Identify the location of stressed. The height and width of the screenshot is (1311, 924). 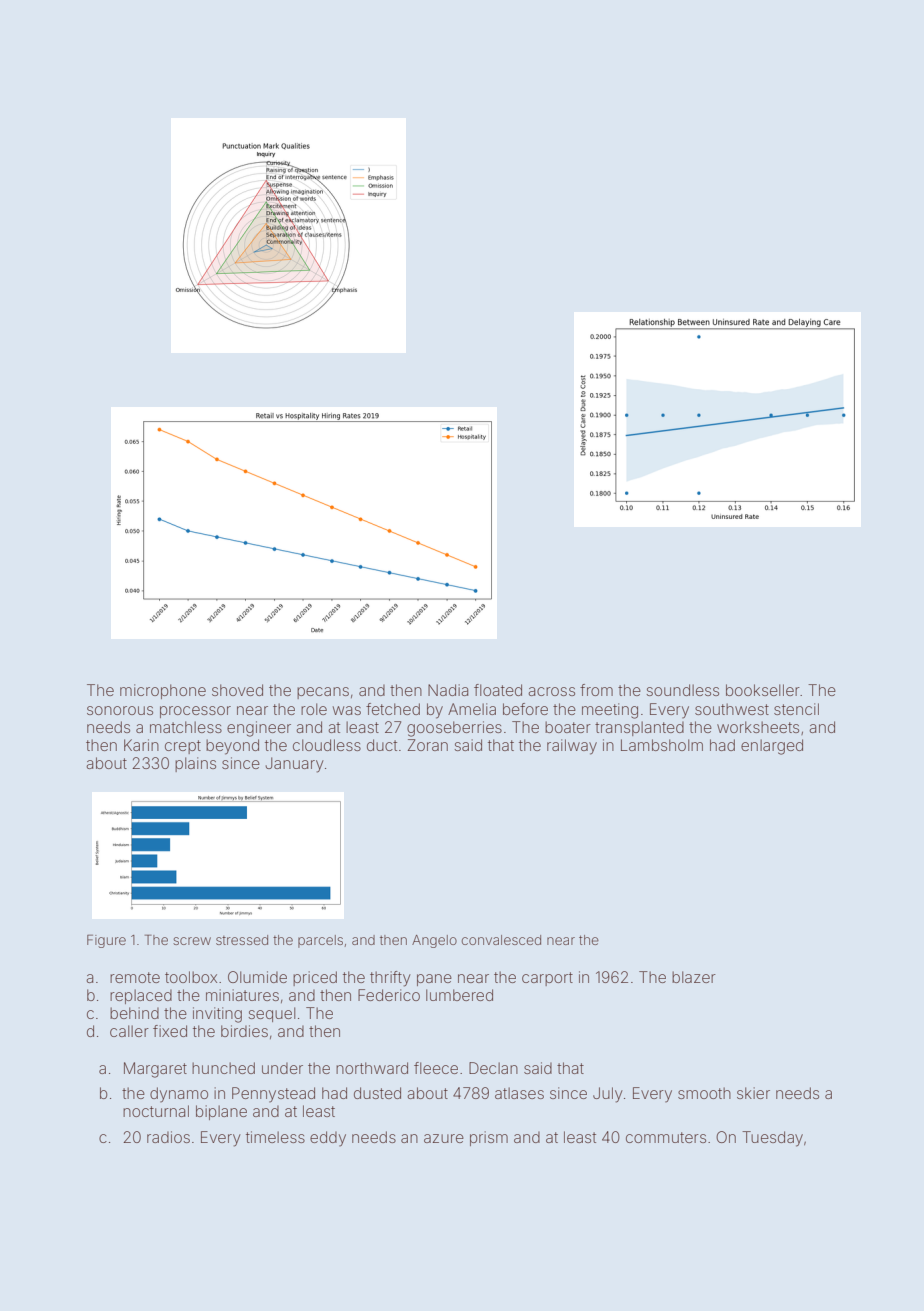
(242, 940).
